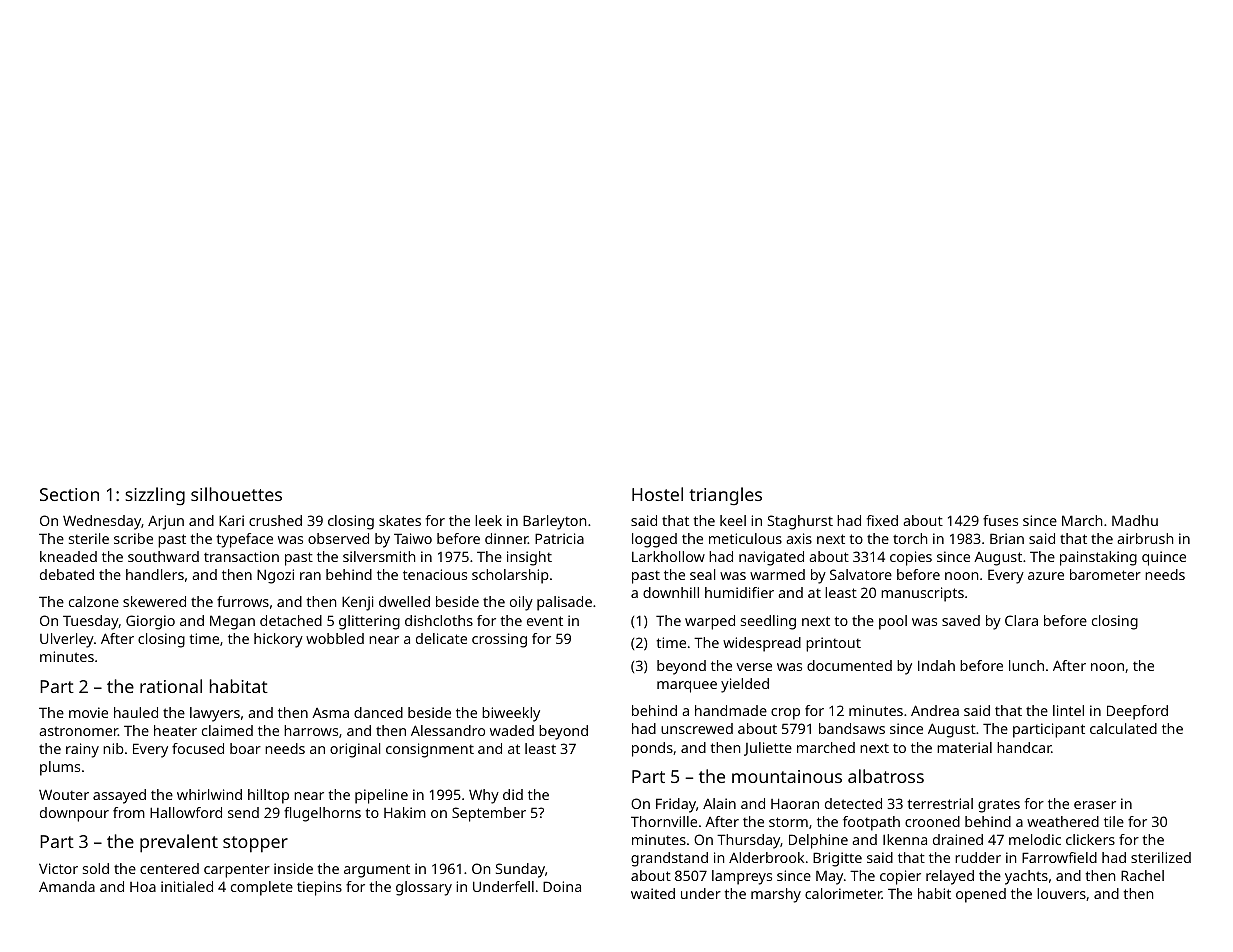 The width and height of the screenshot is (1233, 952). What do you see at coordinates (653, 893) in the screenshot?
I see `waited` at bounding box center [653, 893].
